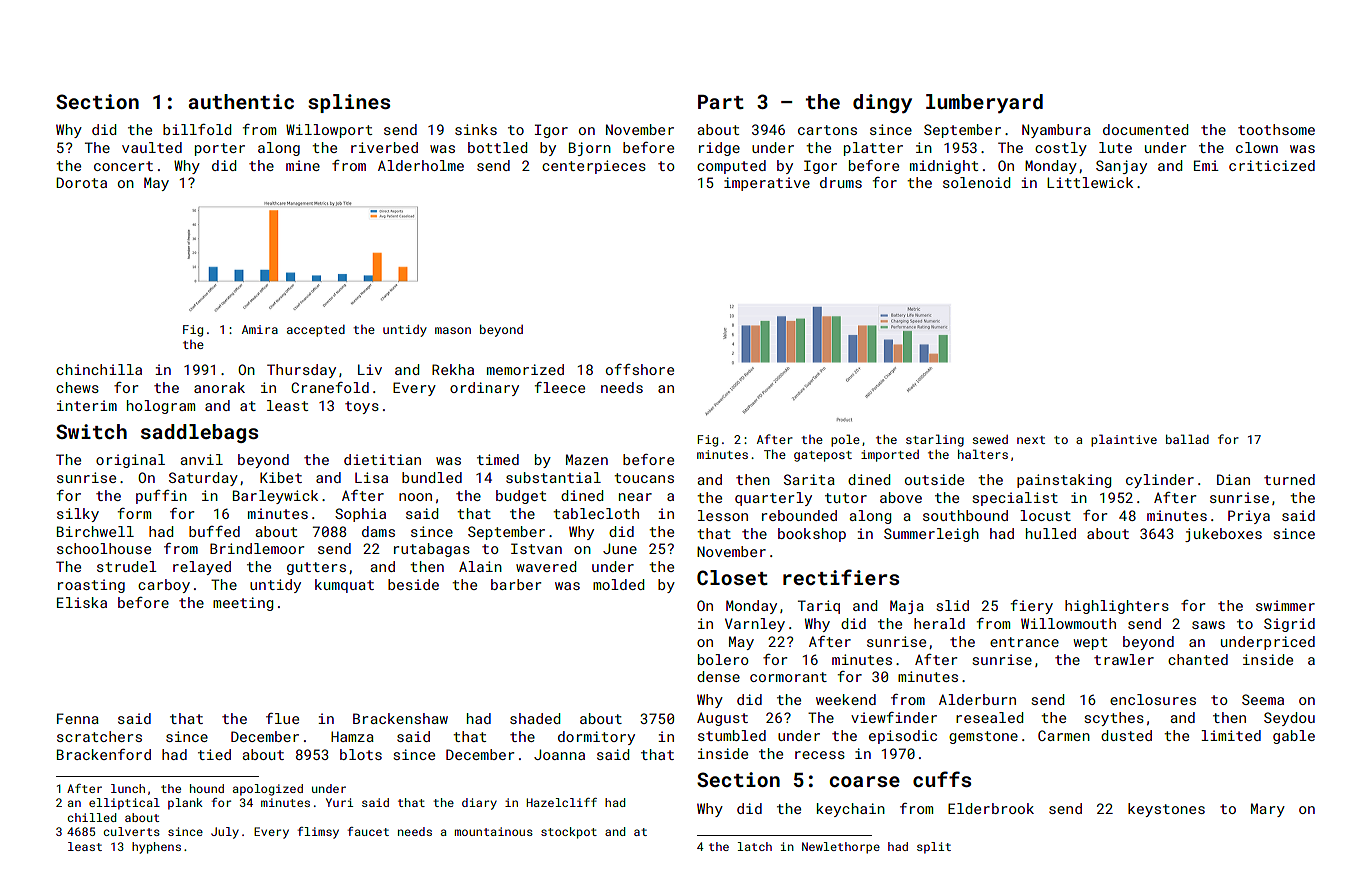 This document has width=1372, height=887. What do you see at coordinates (91, 586) in the document?
I see `roasting` at bounding box center [91, 586].
